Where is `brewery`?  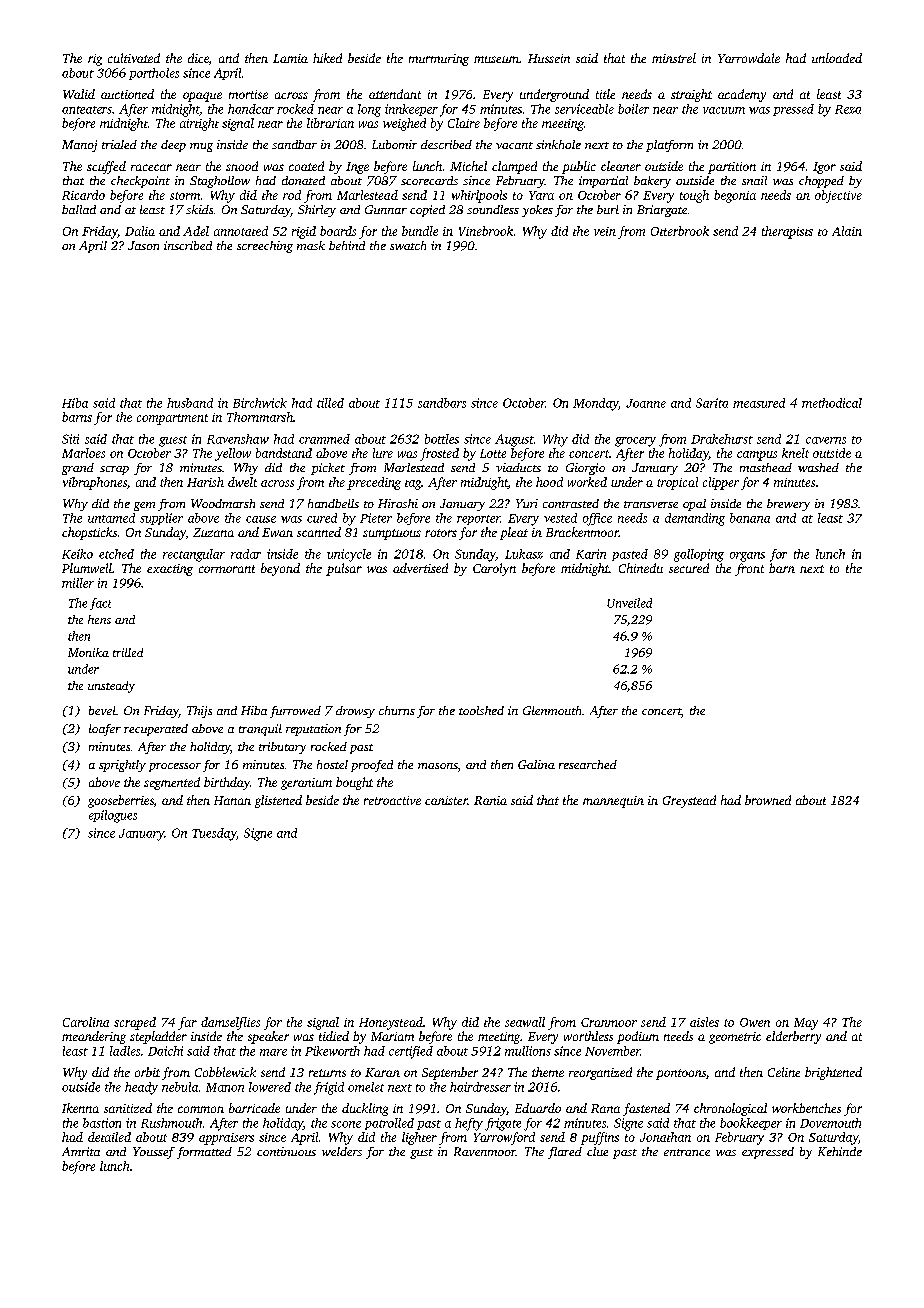 brewery is located at coordinates (788, 505).
